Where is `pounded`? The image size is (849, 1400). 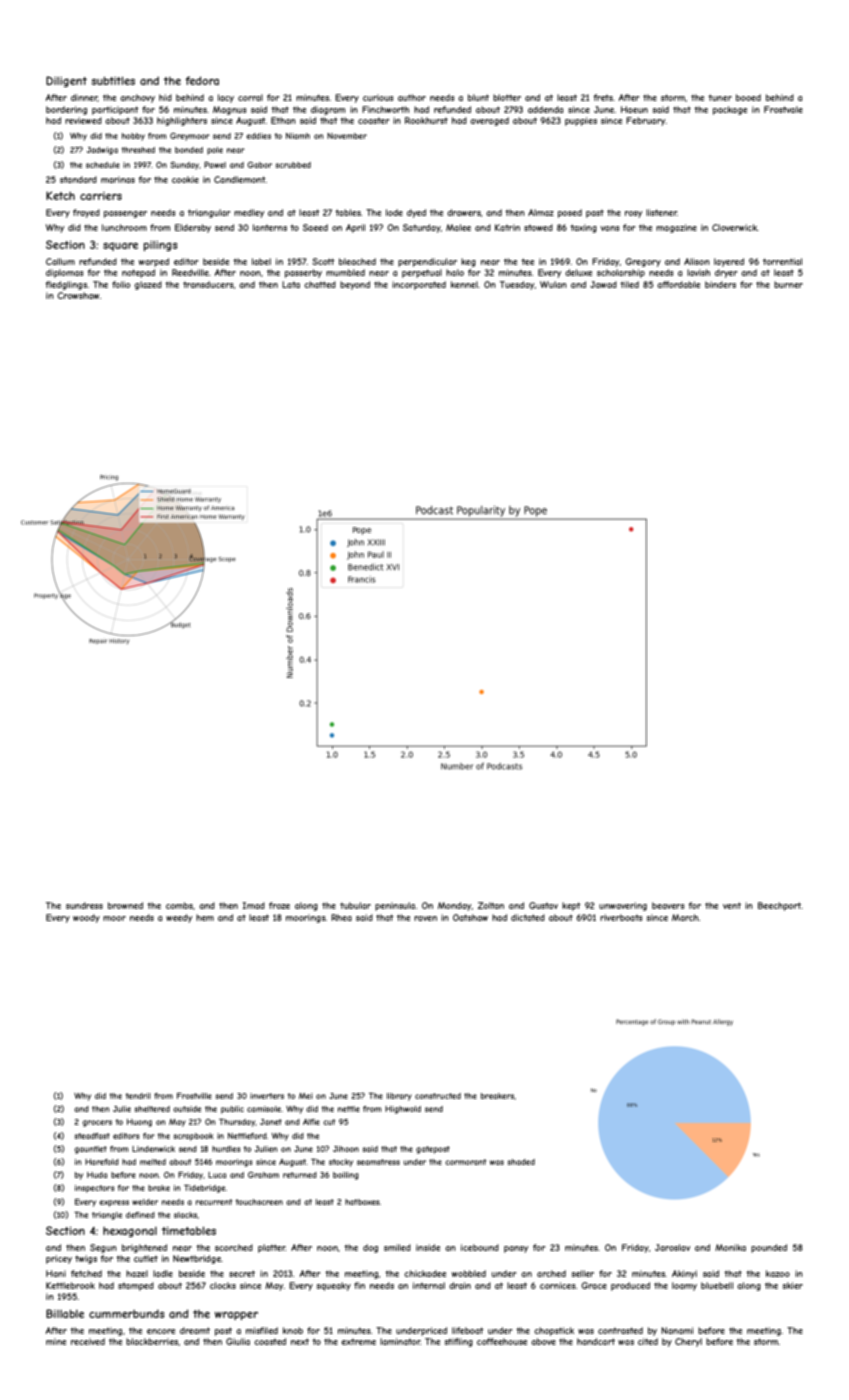
pounded is located at coordinates (769, 1248).
